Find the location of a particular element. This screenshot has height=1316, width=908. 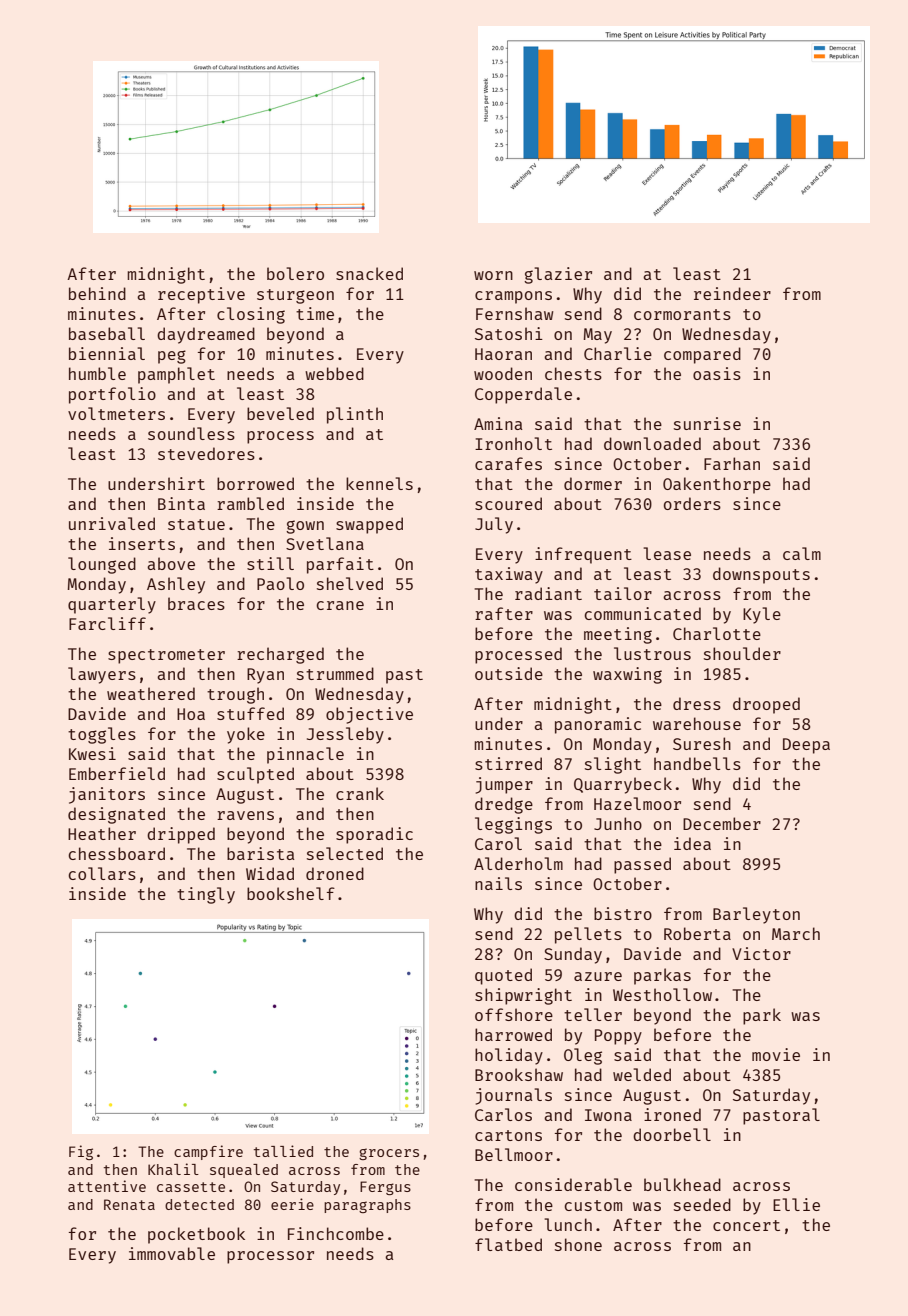

shone is located at coordinates (578, 1244).
